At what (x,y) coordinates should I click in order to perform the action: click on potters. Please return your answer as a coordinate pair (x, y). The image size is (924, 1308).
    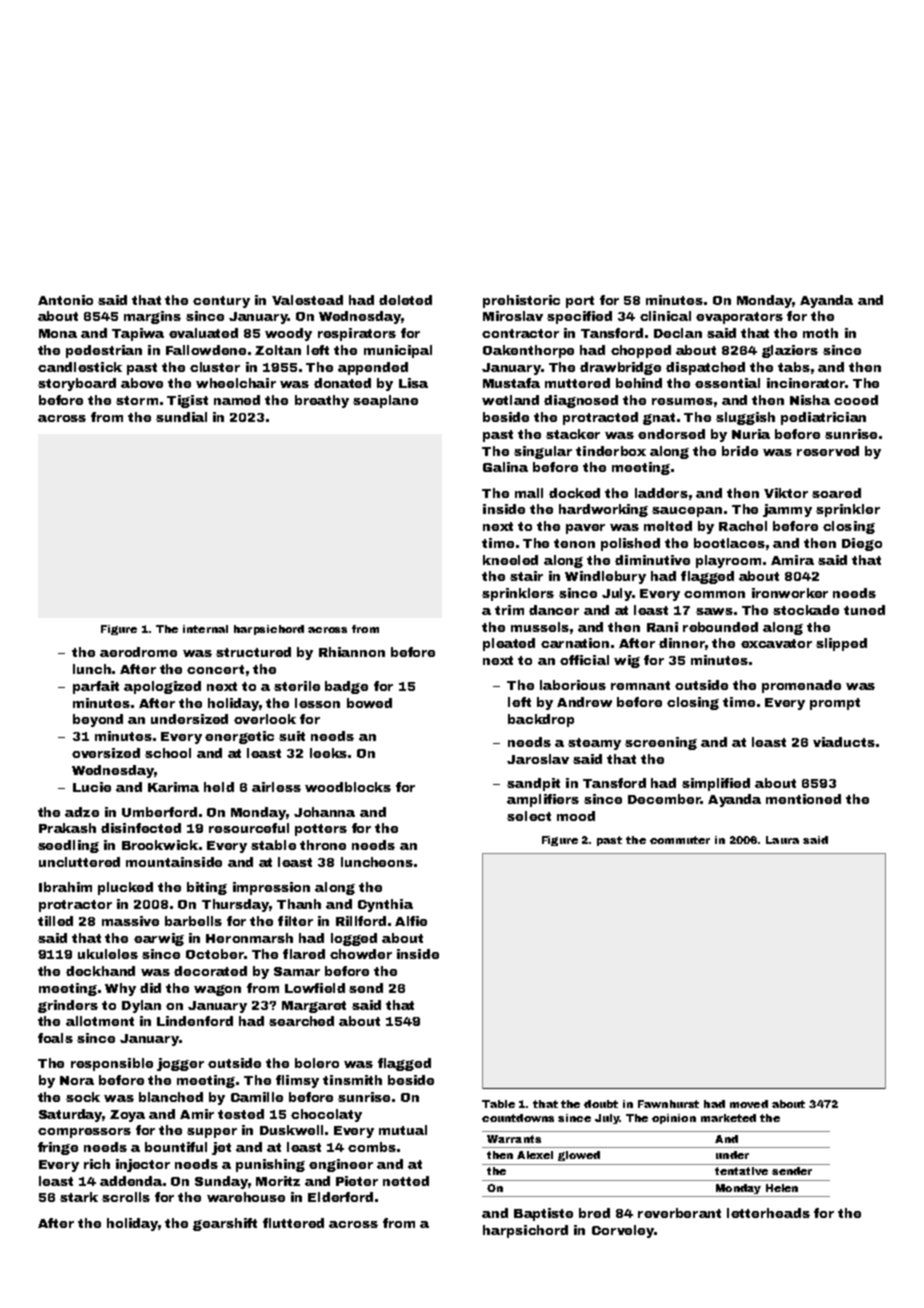
    Looking at the image, I should click on (321, 830).
